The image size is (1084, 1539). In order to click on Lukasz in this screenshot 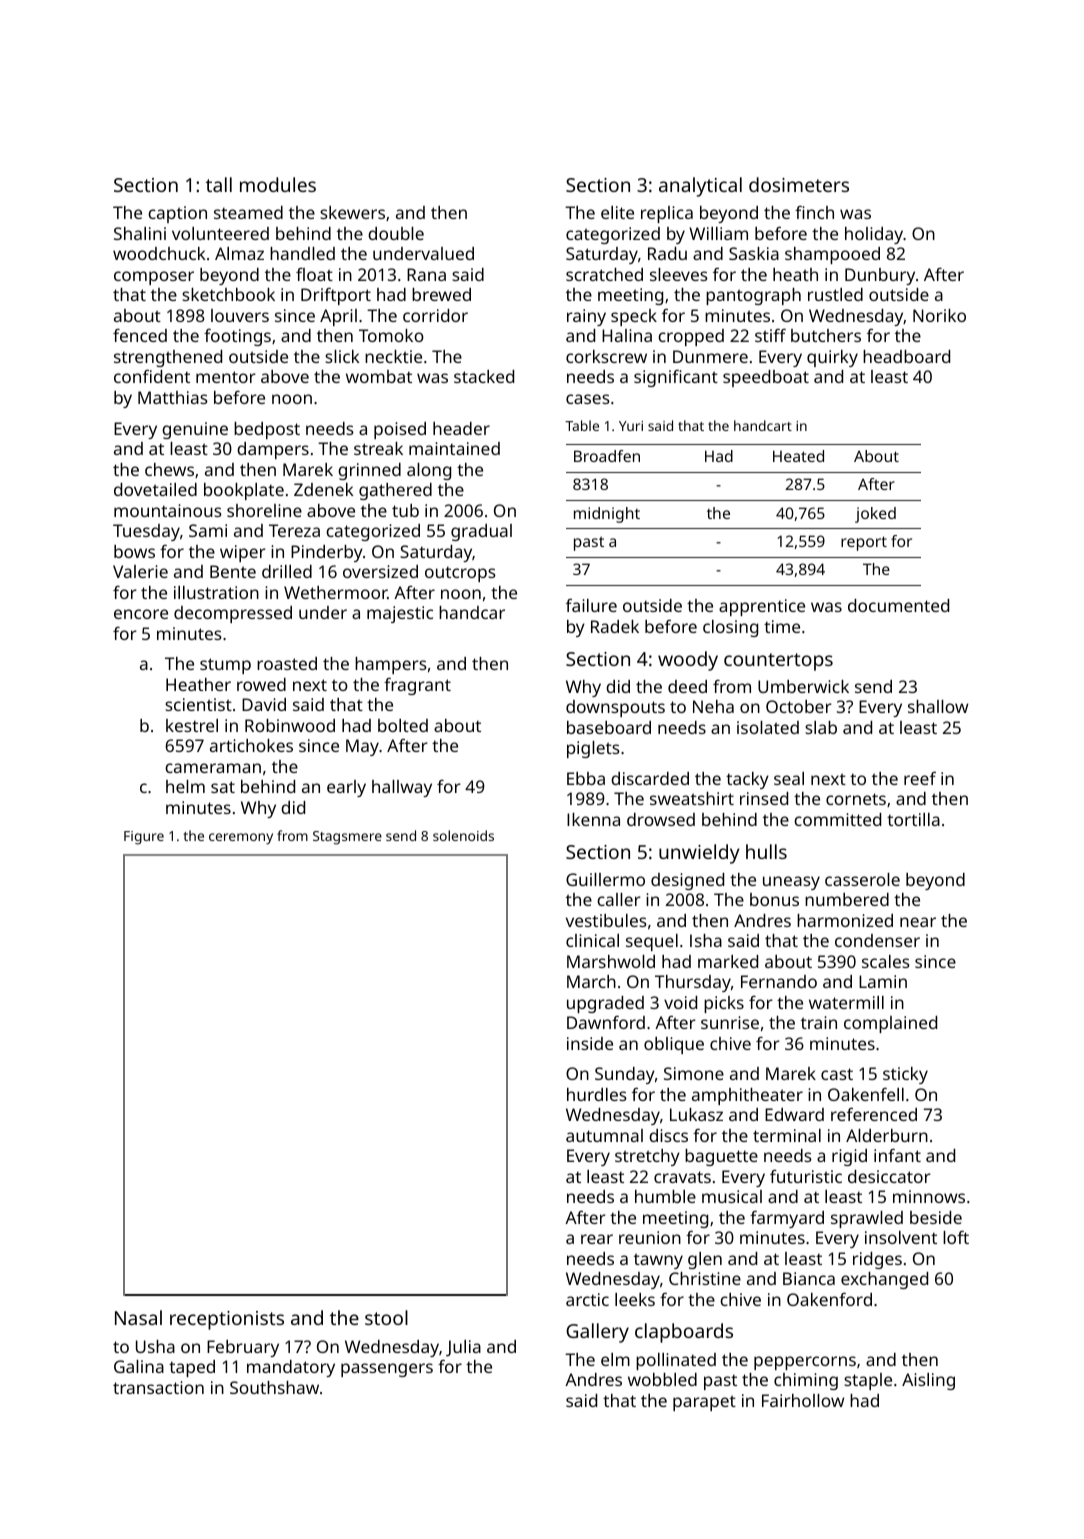, I will do `click(696, 1114)`.
